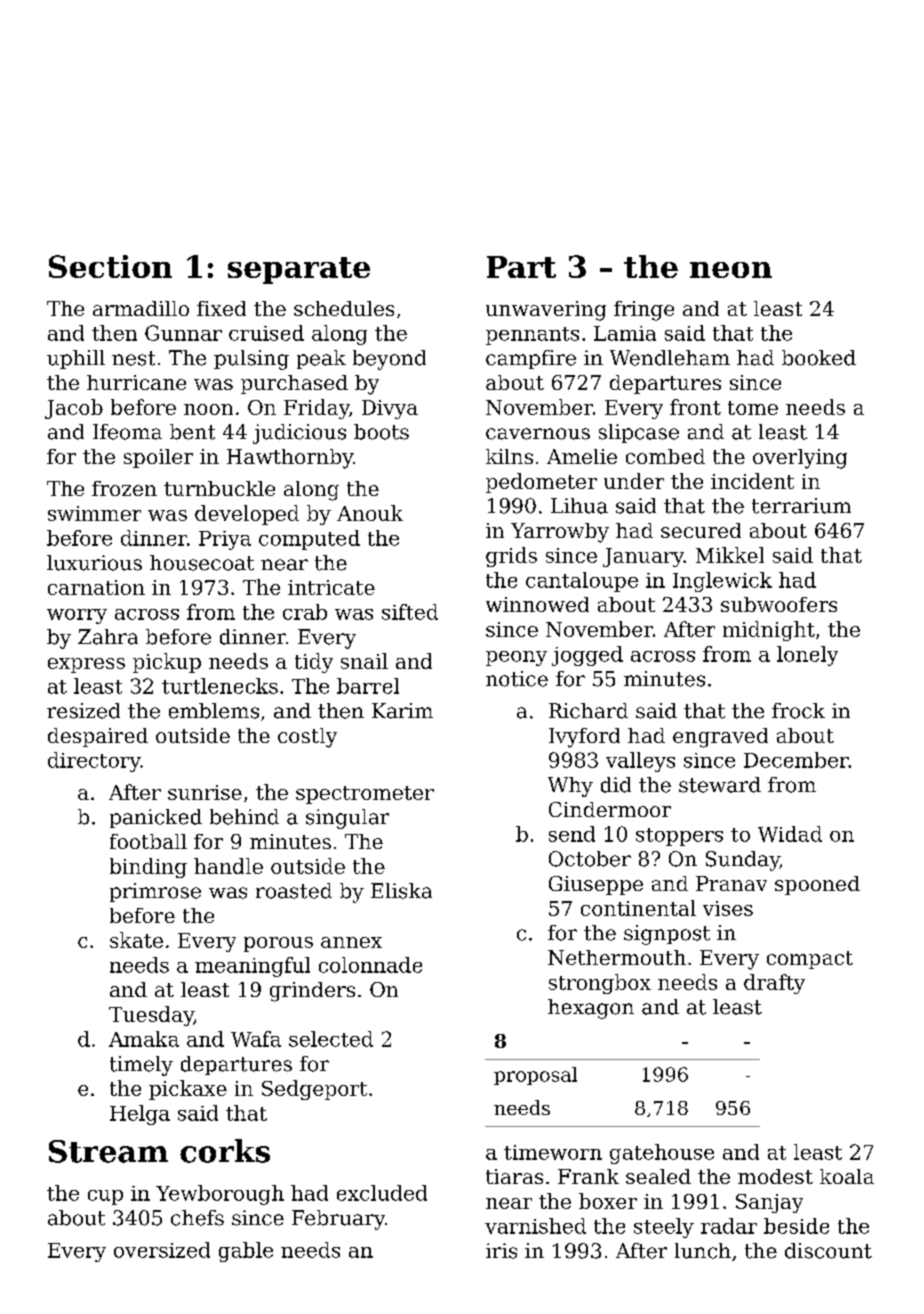 The width and height of the document is (924, 1314). Describe the element at coordinates (225, 540) in the document. I see `Priya` at that location.
